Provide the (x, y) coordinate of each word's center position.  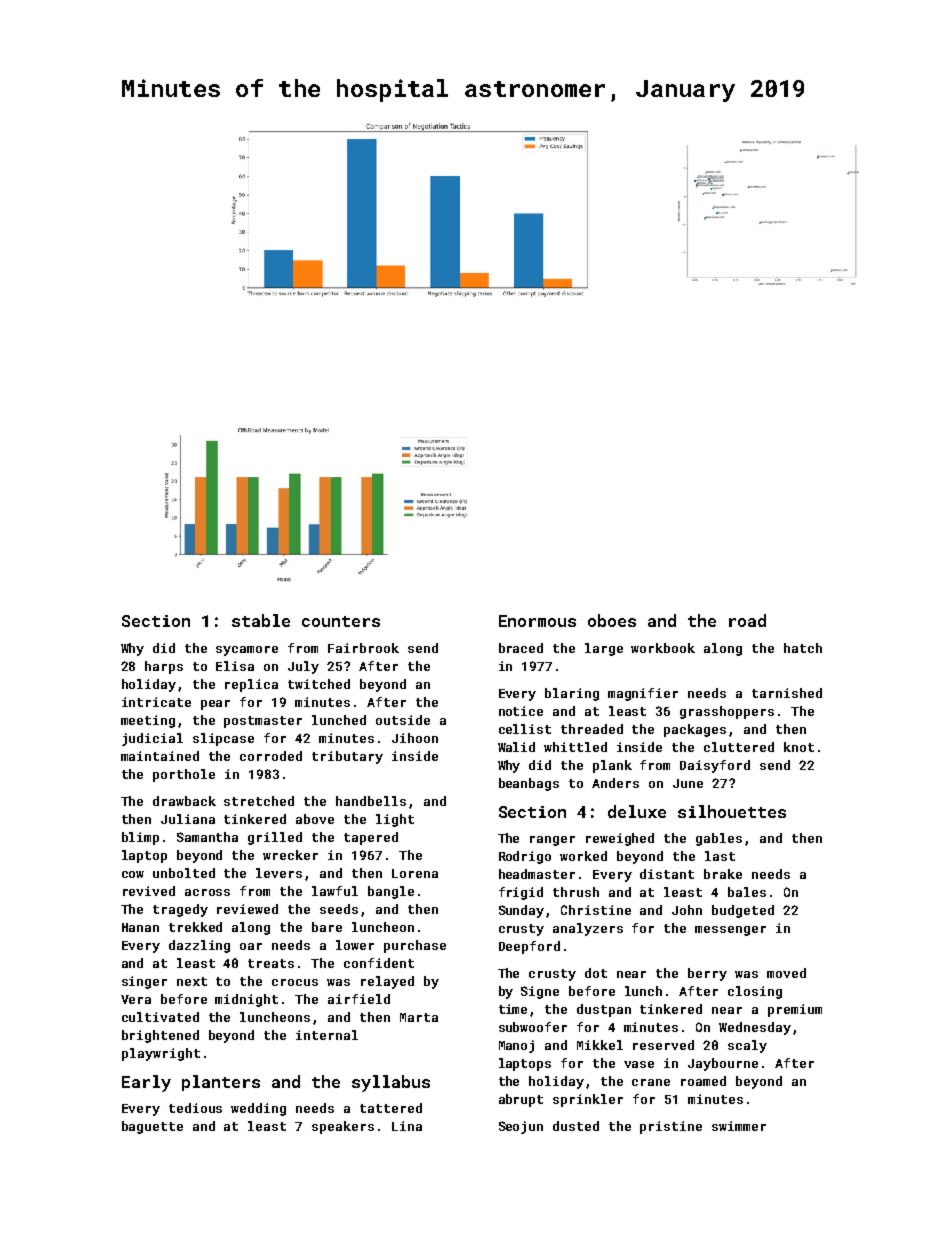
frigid (521, 893)
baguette (152, 1127)
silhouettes (732, 811)
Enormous (537, 621)
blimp (140, 838)
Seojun (521, 1127)
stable (261, 620)
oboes (612, 620)
